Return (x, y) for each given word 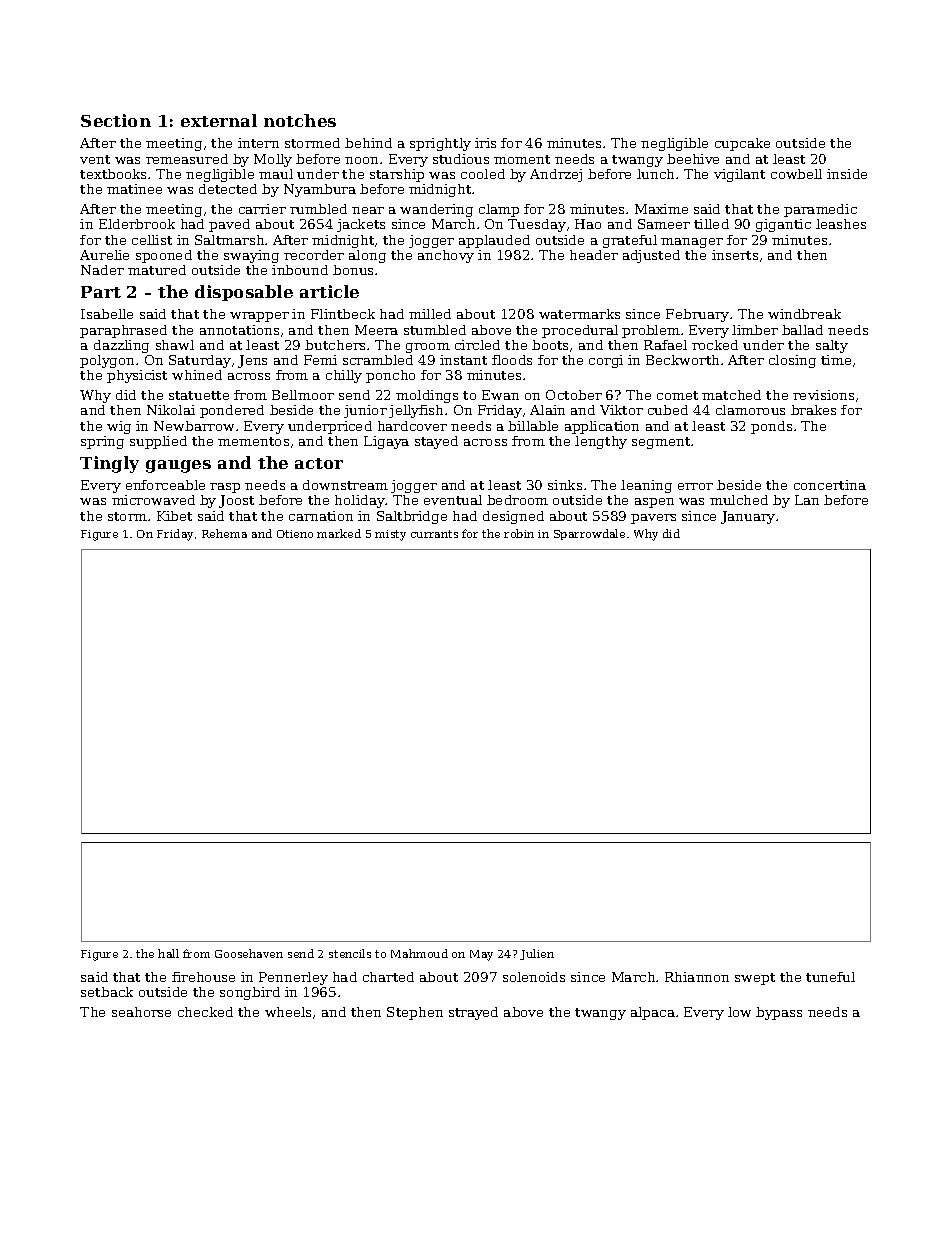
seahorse (141, 1012)
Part (101, 292)
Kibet (174, 516)
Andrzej (556, 175)
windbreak (804, 314)
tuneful (830, 977)
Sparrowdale (589, 534)
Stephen (415, 1013)
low (739, 1012)
